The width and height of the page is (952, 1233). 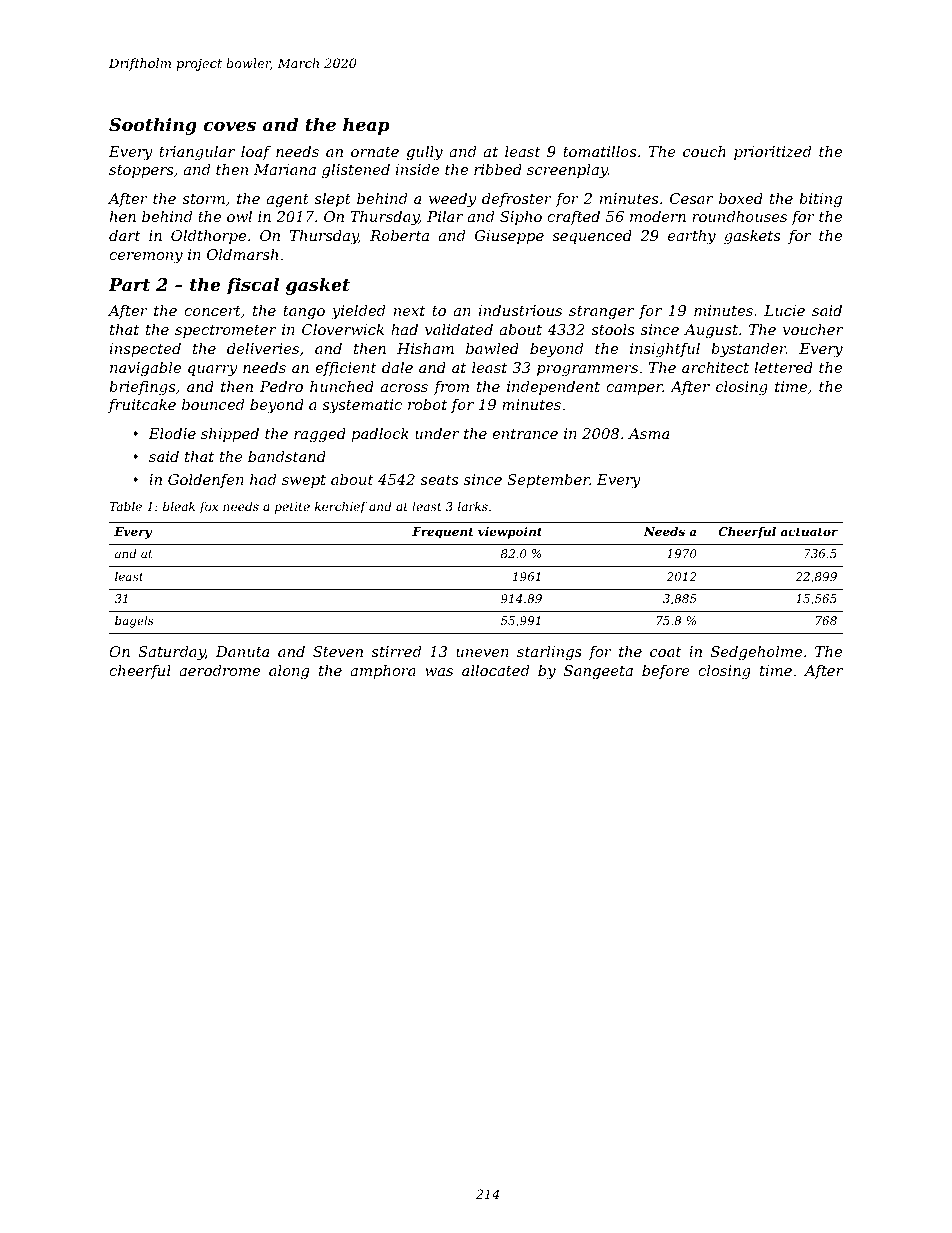 I want to click on tango, so click(x=304, y=312).
